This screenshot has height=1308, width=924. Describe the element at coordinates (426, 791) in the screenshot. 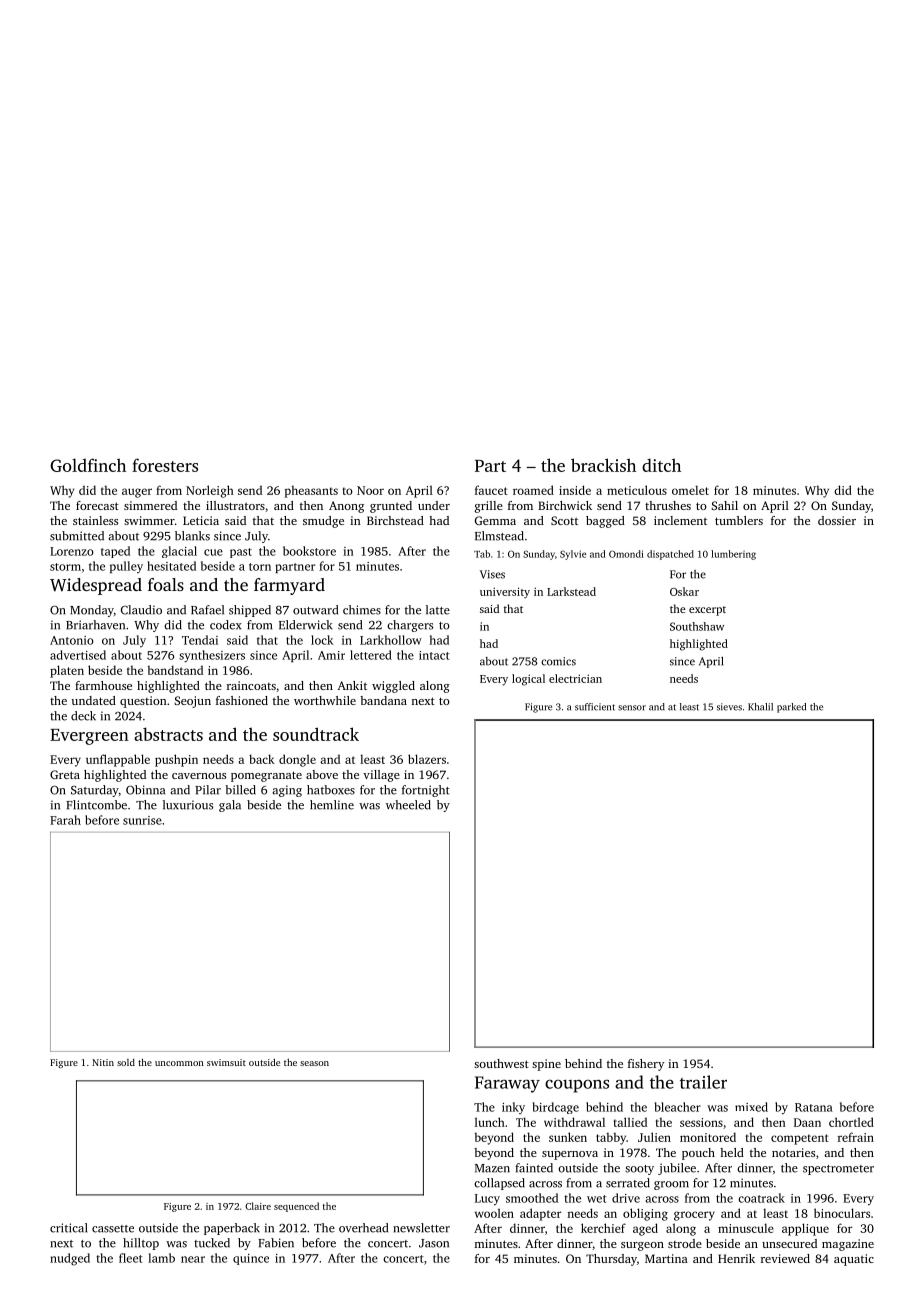

I see `fortnight` at that location.
